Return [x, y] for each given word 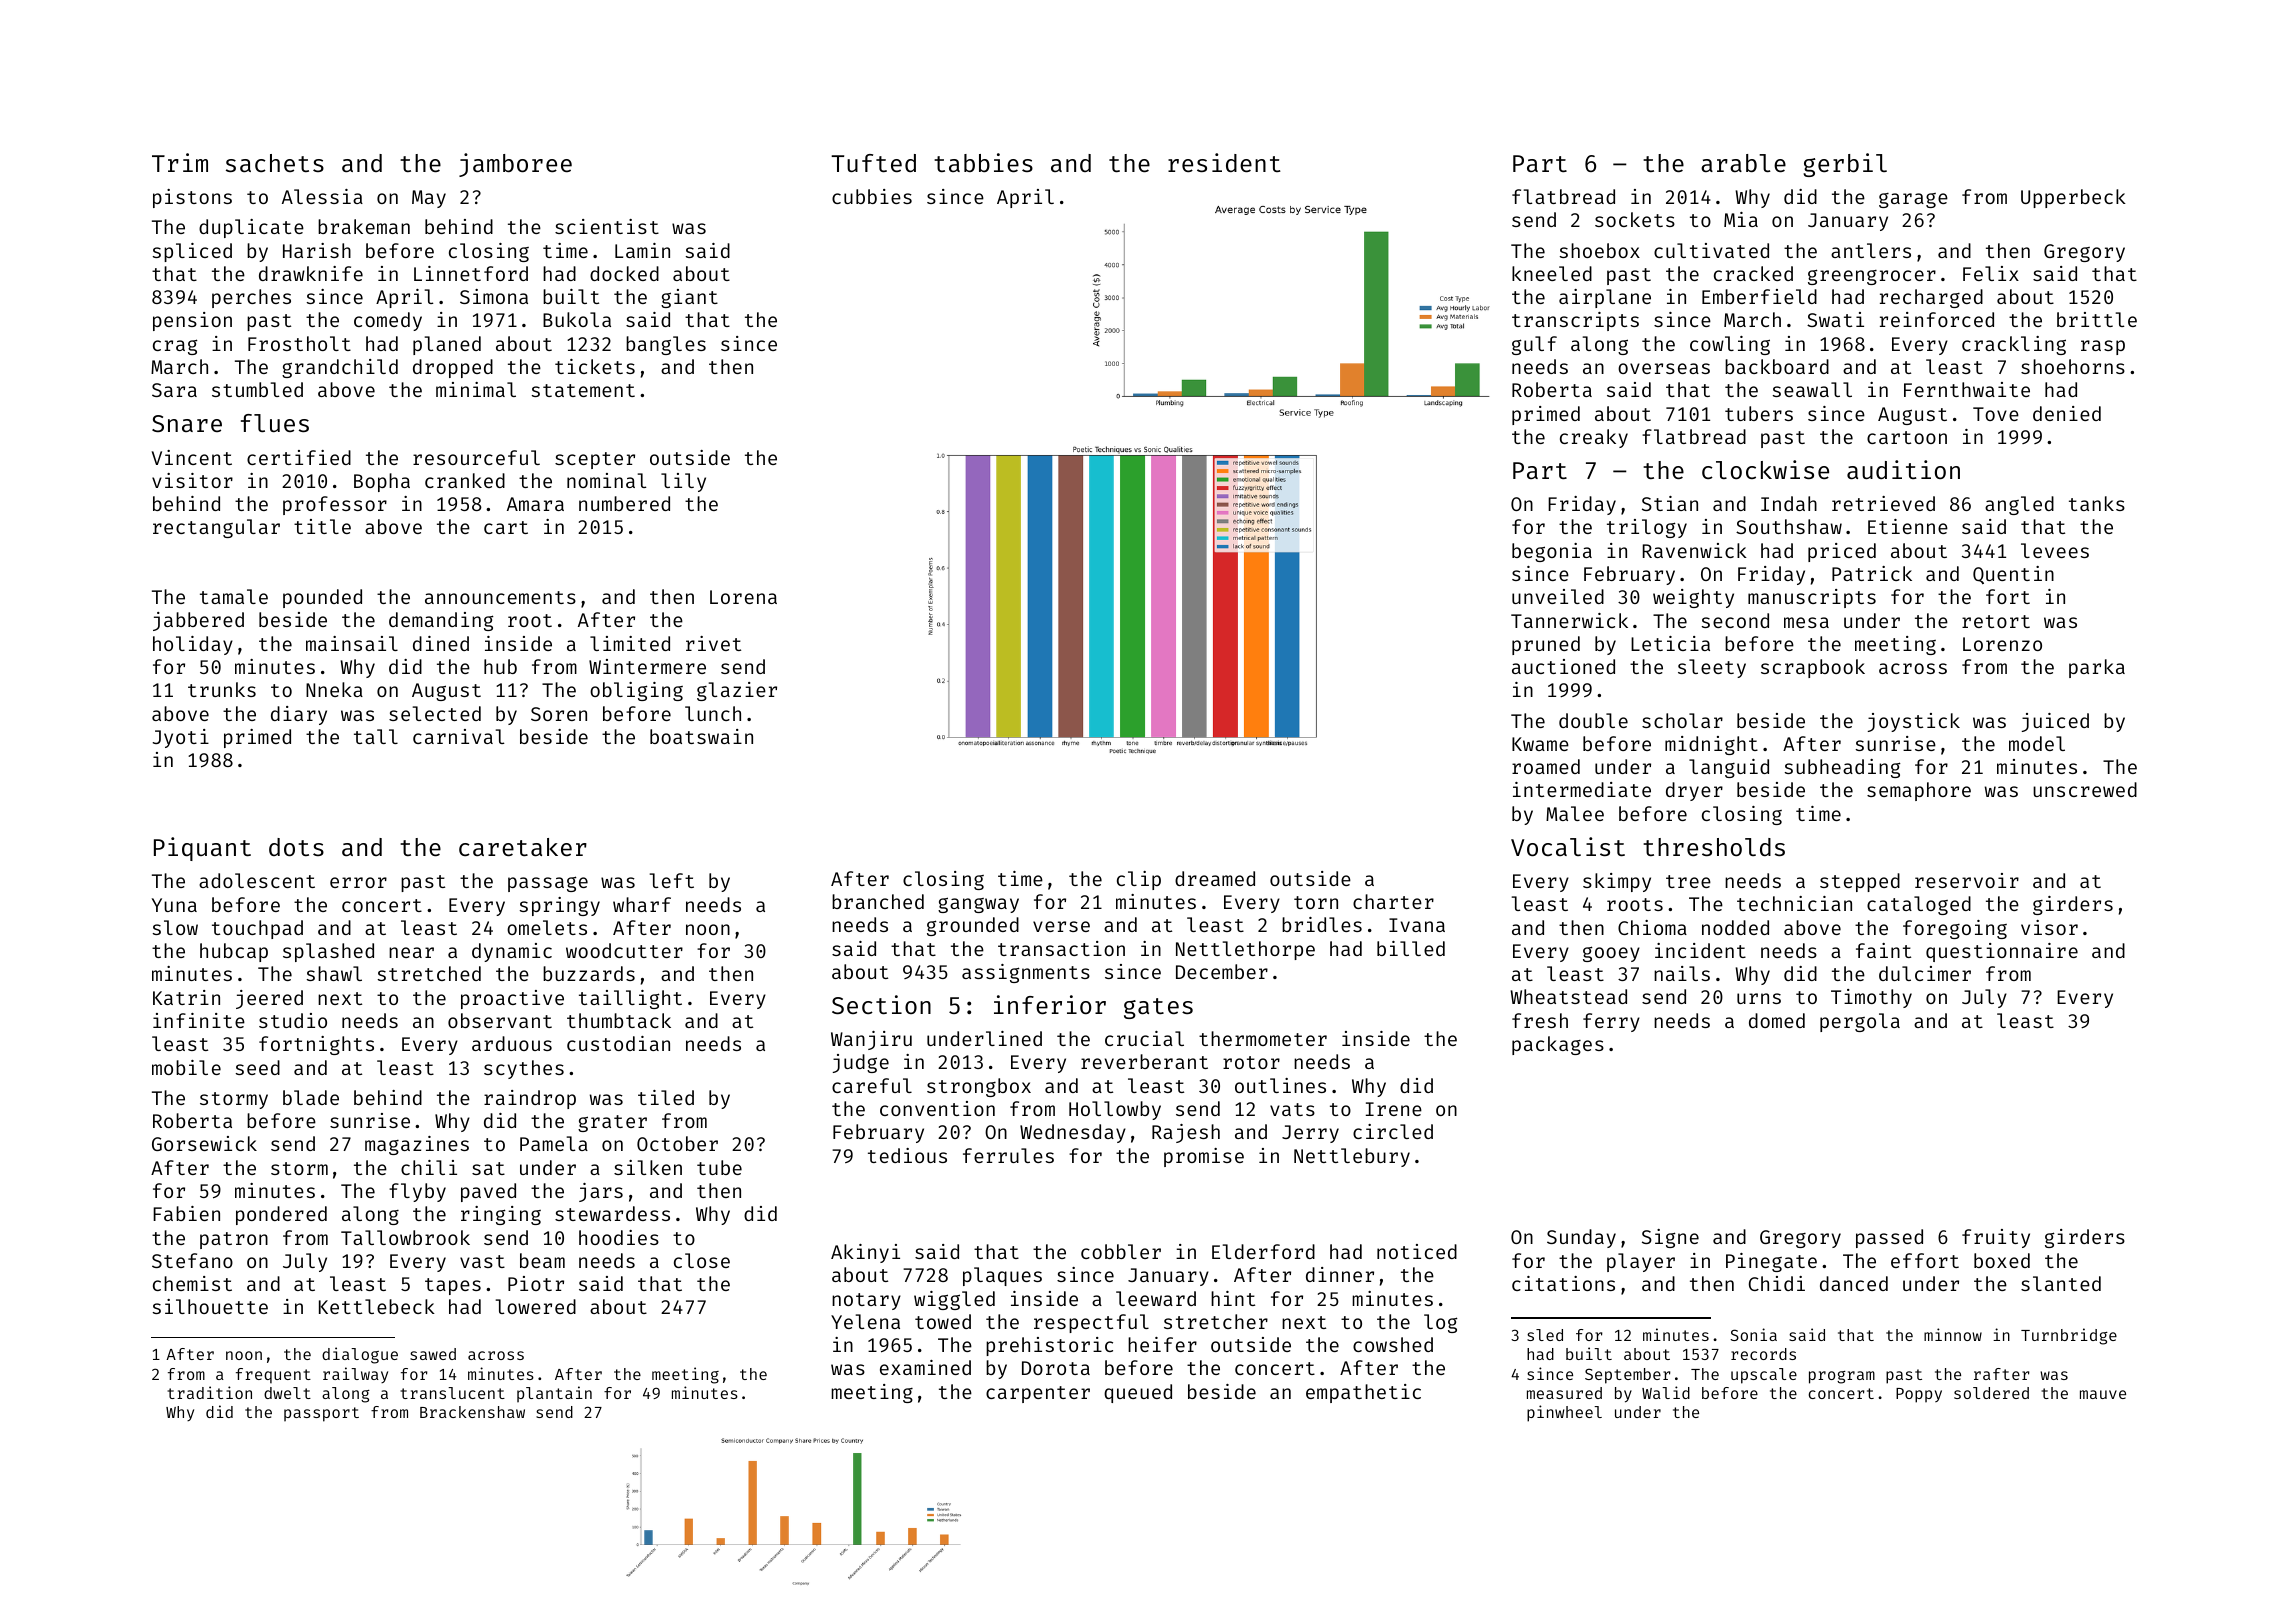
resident [1224, 162]
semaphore [1919, 791]
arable [1743, 163]
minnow [1953, 1334]
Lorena [743, 597]
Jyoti [181, 738]
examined [925, 1367]
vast [482, 1261]
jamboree [515, 165]
